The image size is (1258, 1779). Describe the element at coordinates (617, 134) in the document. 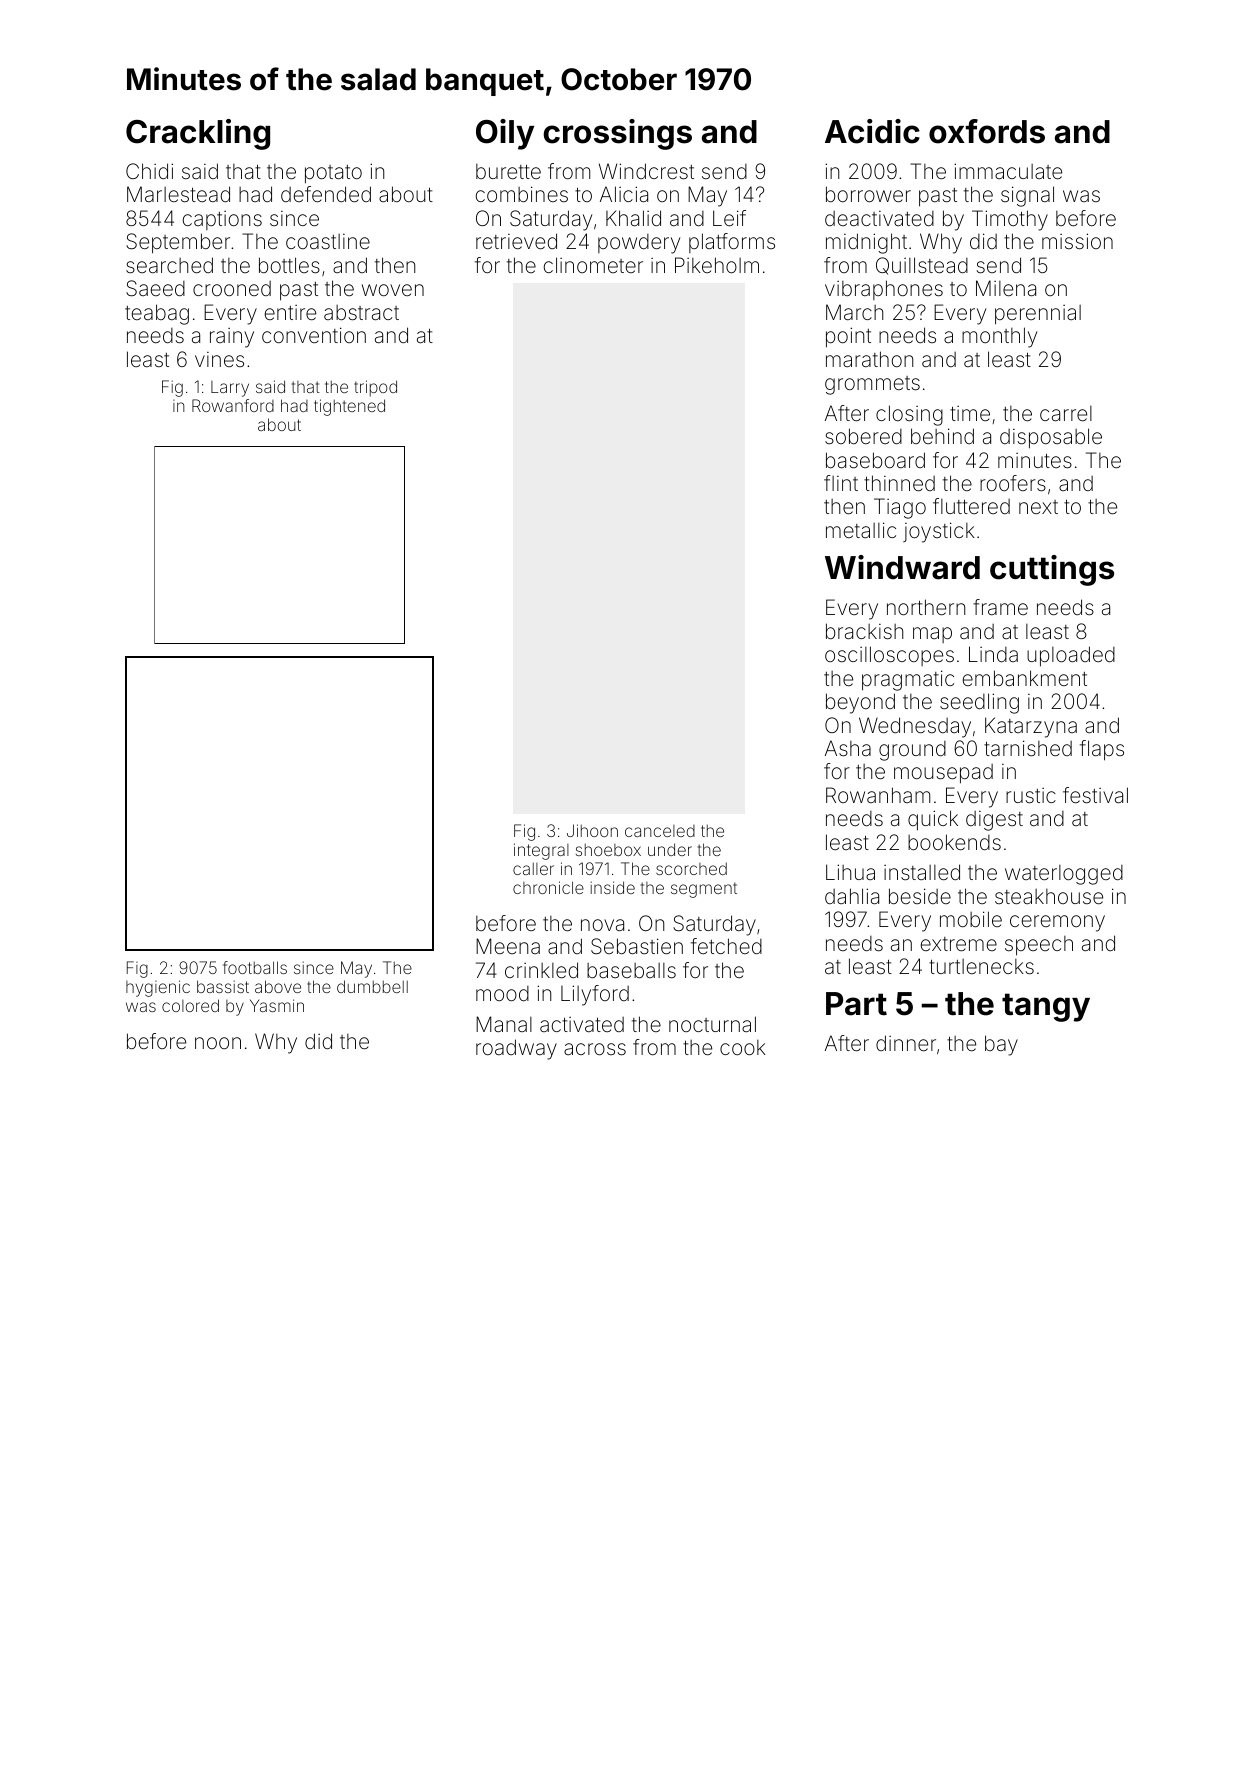

I see `crossings` at that location.
